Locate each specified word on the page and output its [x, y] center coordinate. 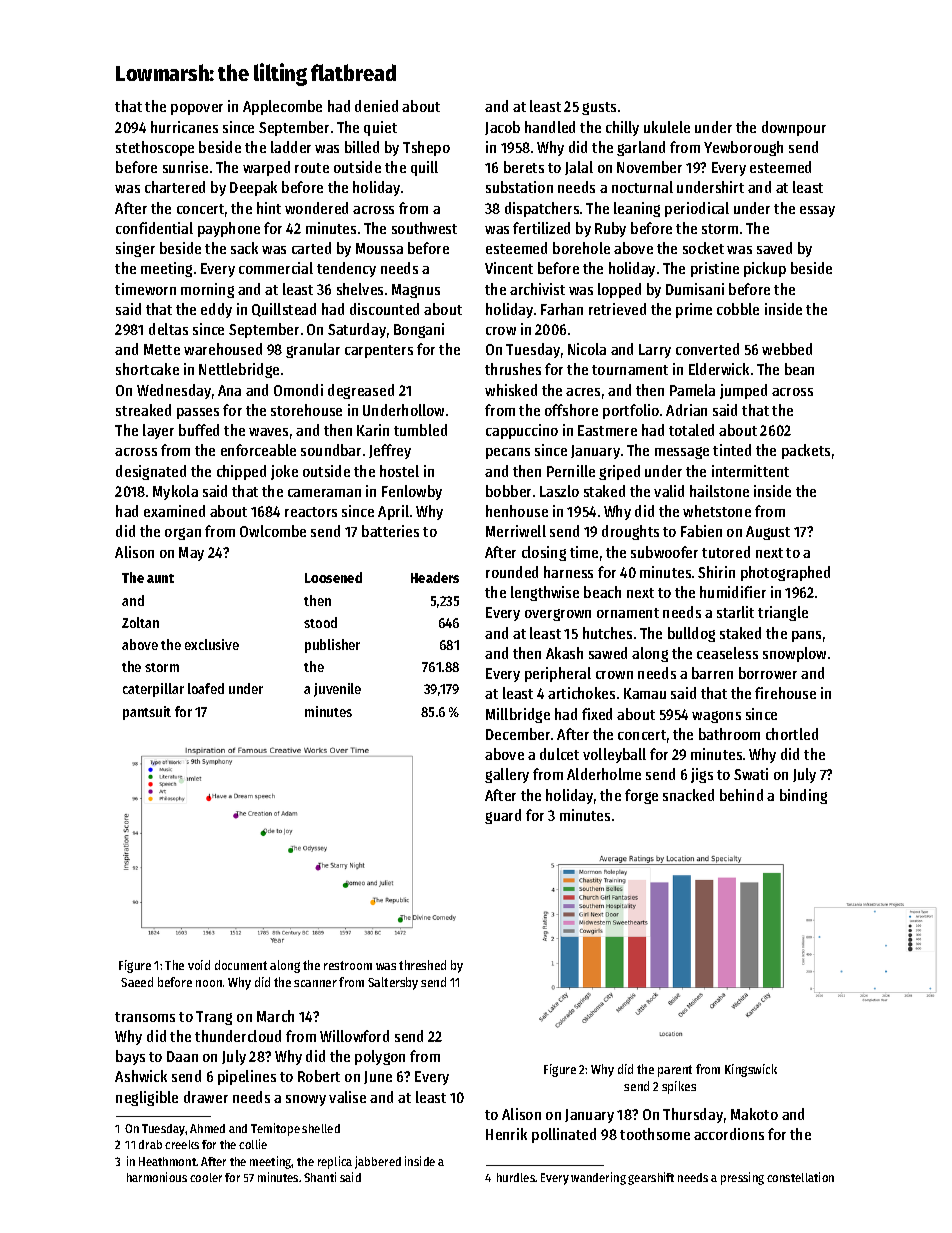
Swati [751, 774]
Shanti [320, 1177]
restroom [348, 965]
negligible [147, 1098]
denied [376, 106]
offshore [571, 410]
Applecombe [282, 107]
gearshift [651, 1178]
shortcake [147, 369]
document [241, 965]
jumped [743, 391]
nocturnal [642, 187]
